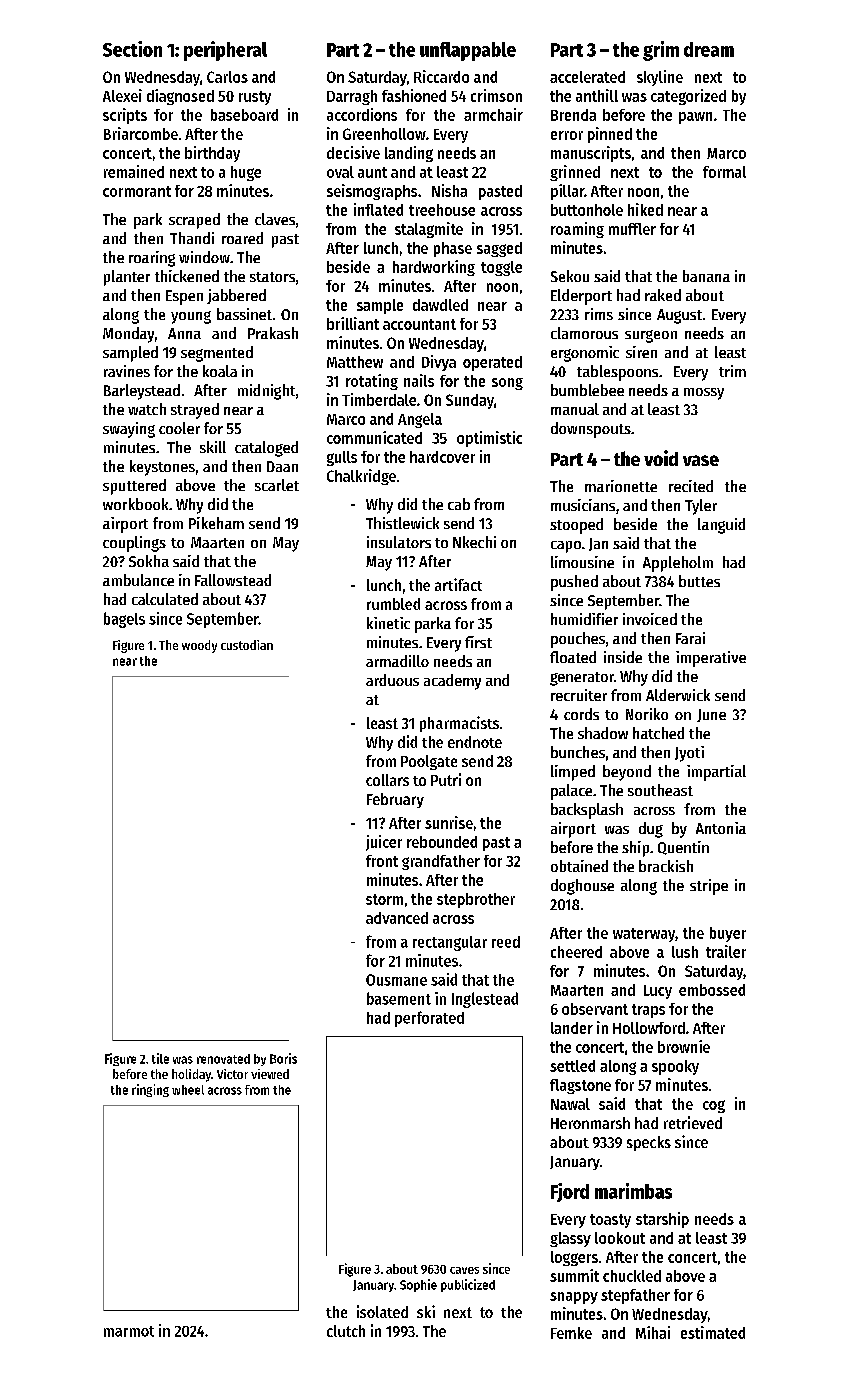 The width and height of the page is (849, 1400). What do you see at coordinates (129, 1331) in the page?
I see `marmot` at bounding box center [129, 1331].
